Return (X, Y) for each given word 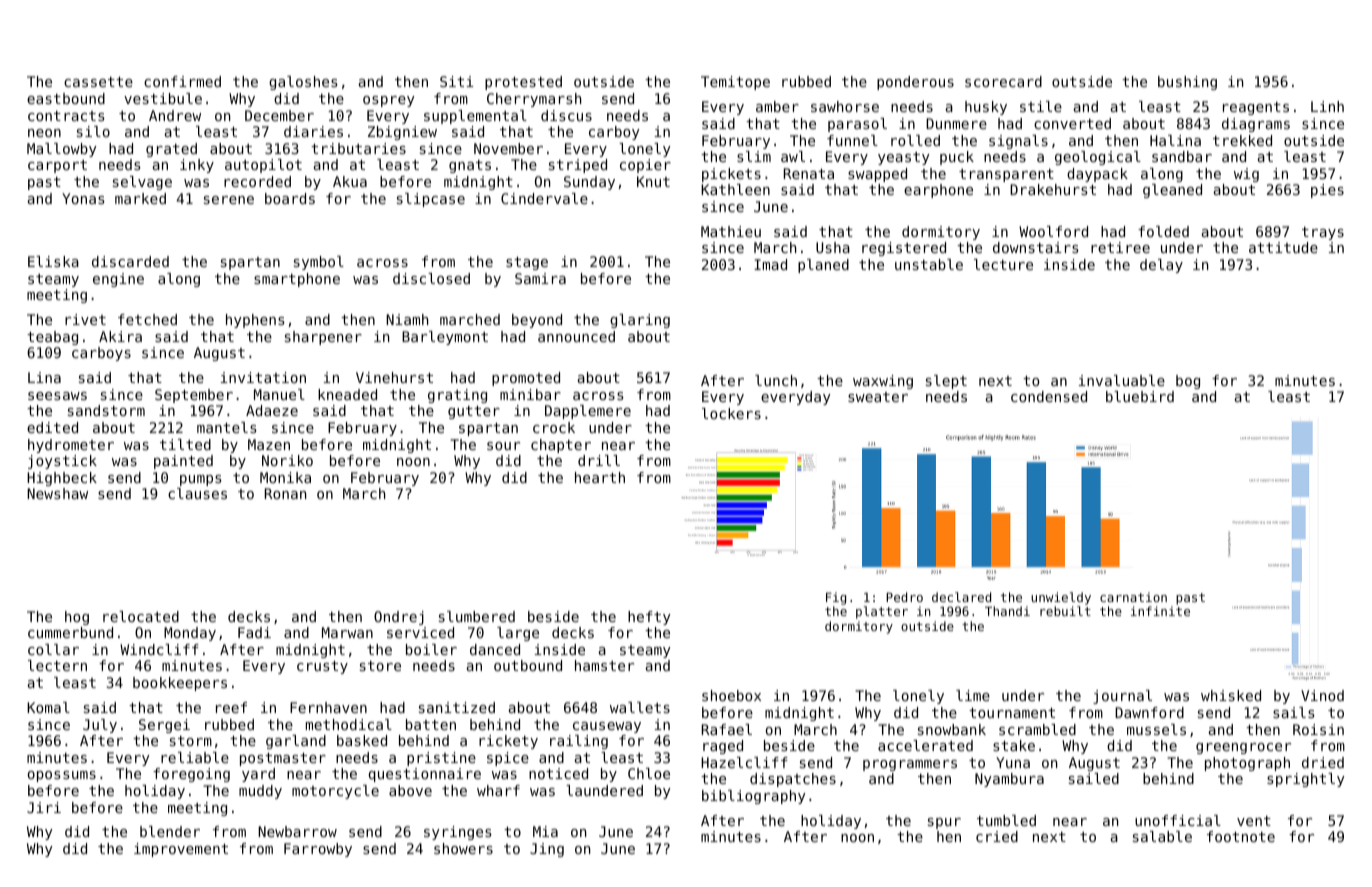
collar (53, 649)
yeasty (904, 158)
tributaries (358, 148)
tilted (185, 444)
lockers (731, 413)
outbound (528, 665)
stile (1041, 106)
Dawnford (1149, 712)
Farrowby (318, 850)
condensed (1049, 396)
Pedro (904, 597)
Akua (350, 181)
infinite (1160, 611)
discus (566, 115)
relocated (141, 616)
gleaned (1172, 191)
